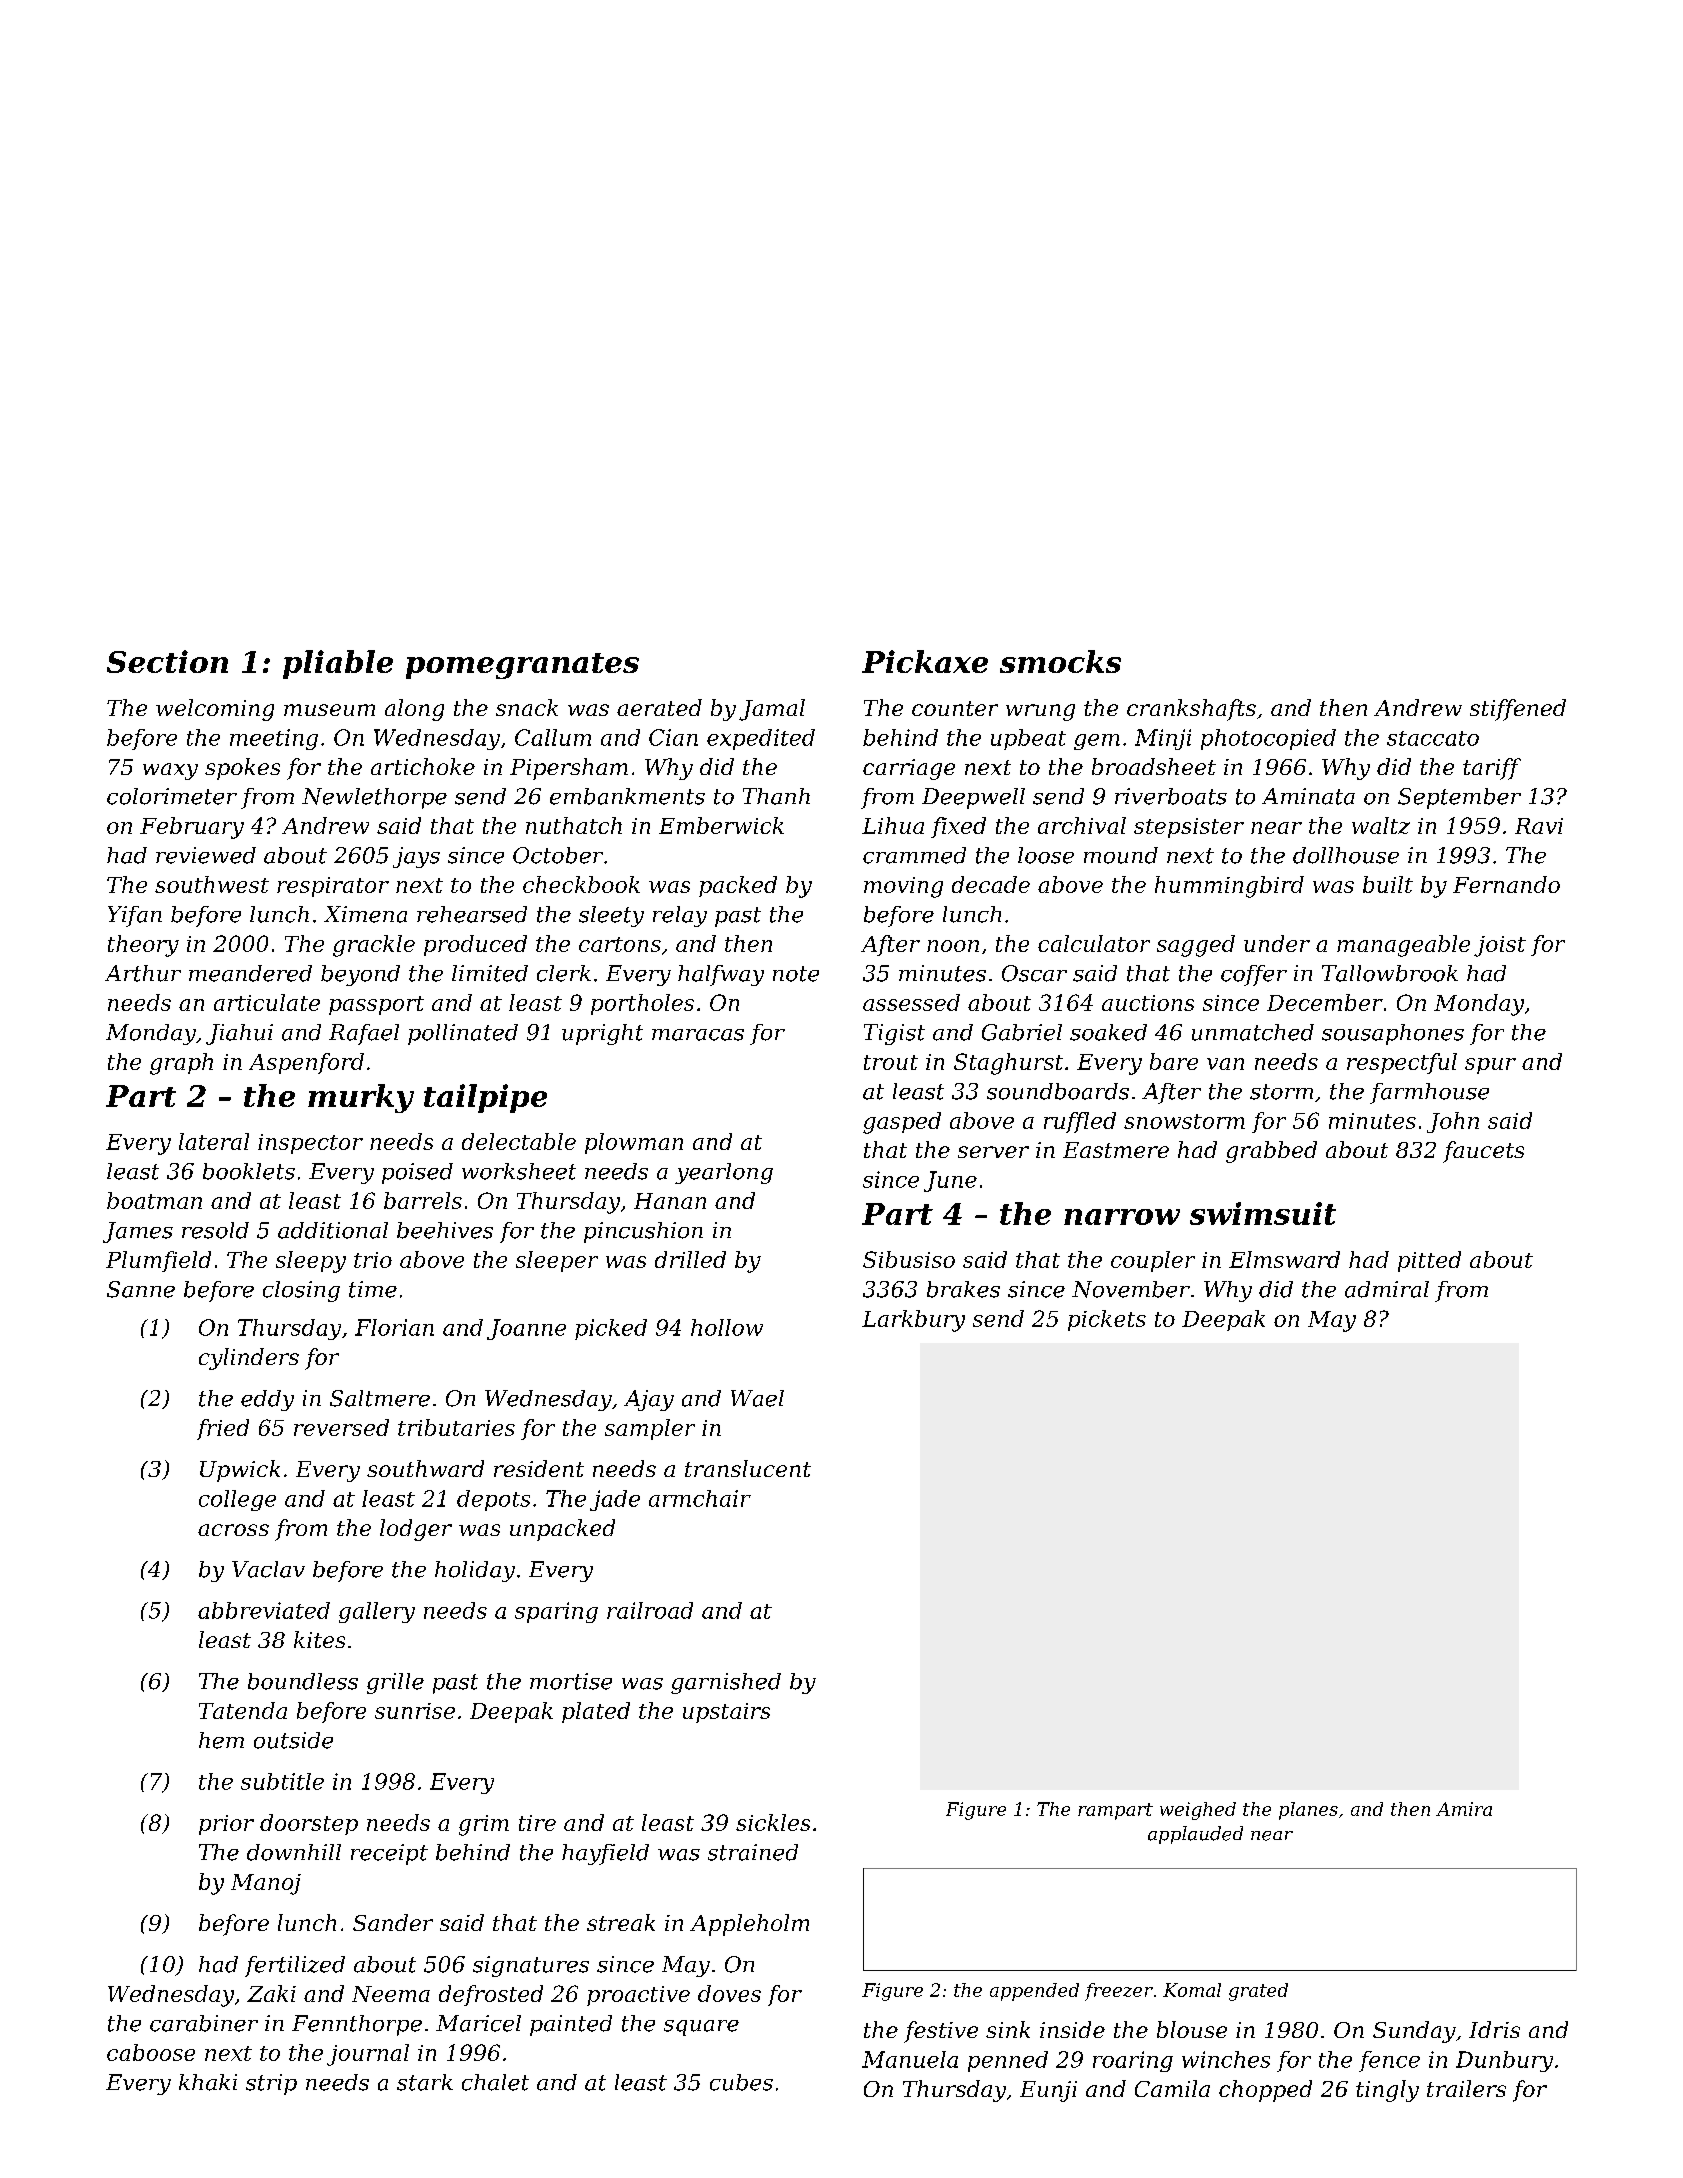 The image size is (1683, 2178). Describe the element at coordinates (522, 666) in the screenshot. I see `pomegranates` at that location.
